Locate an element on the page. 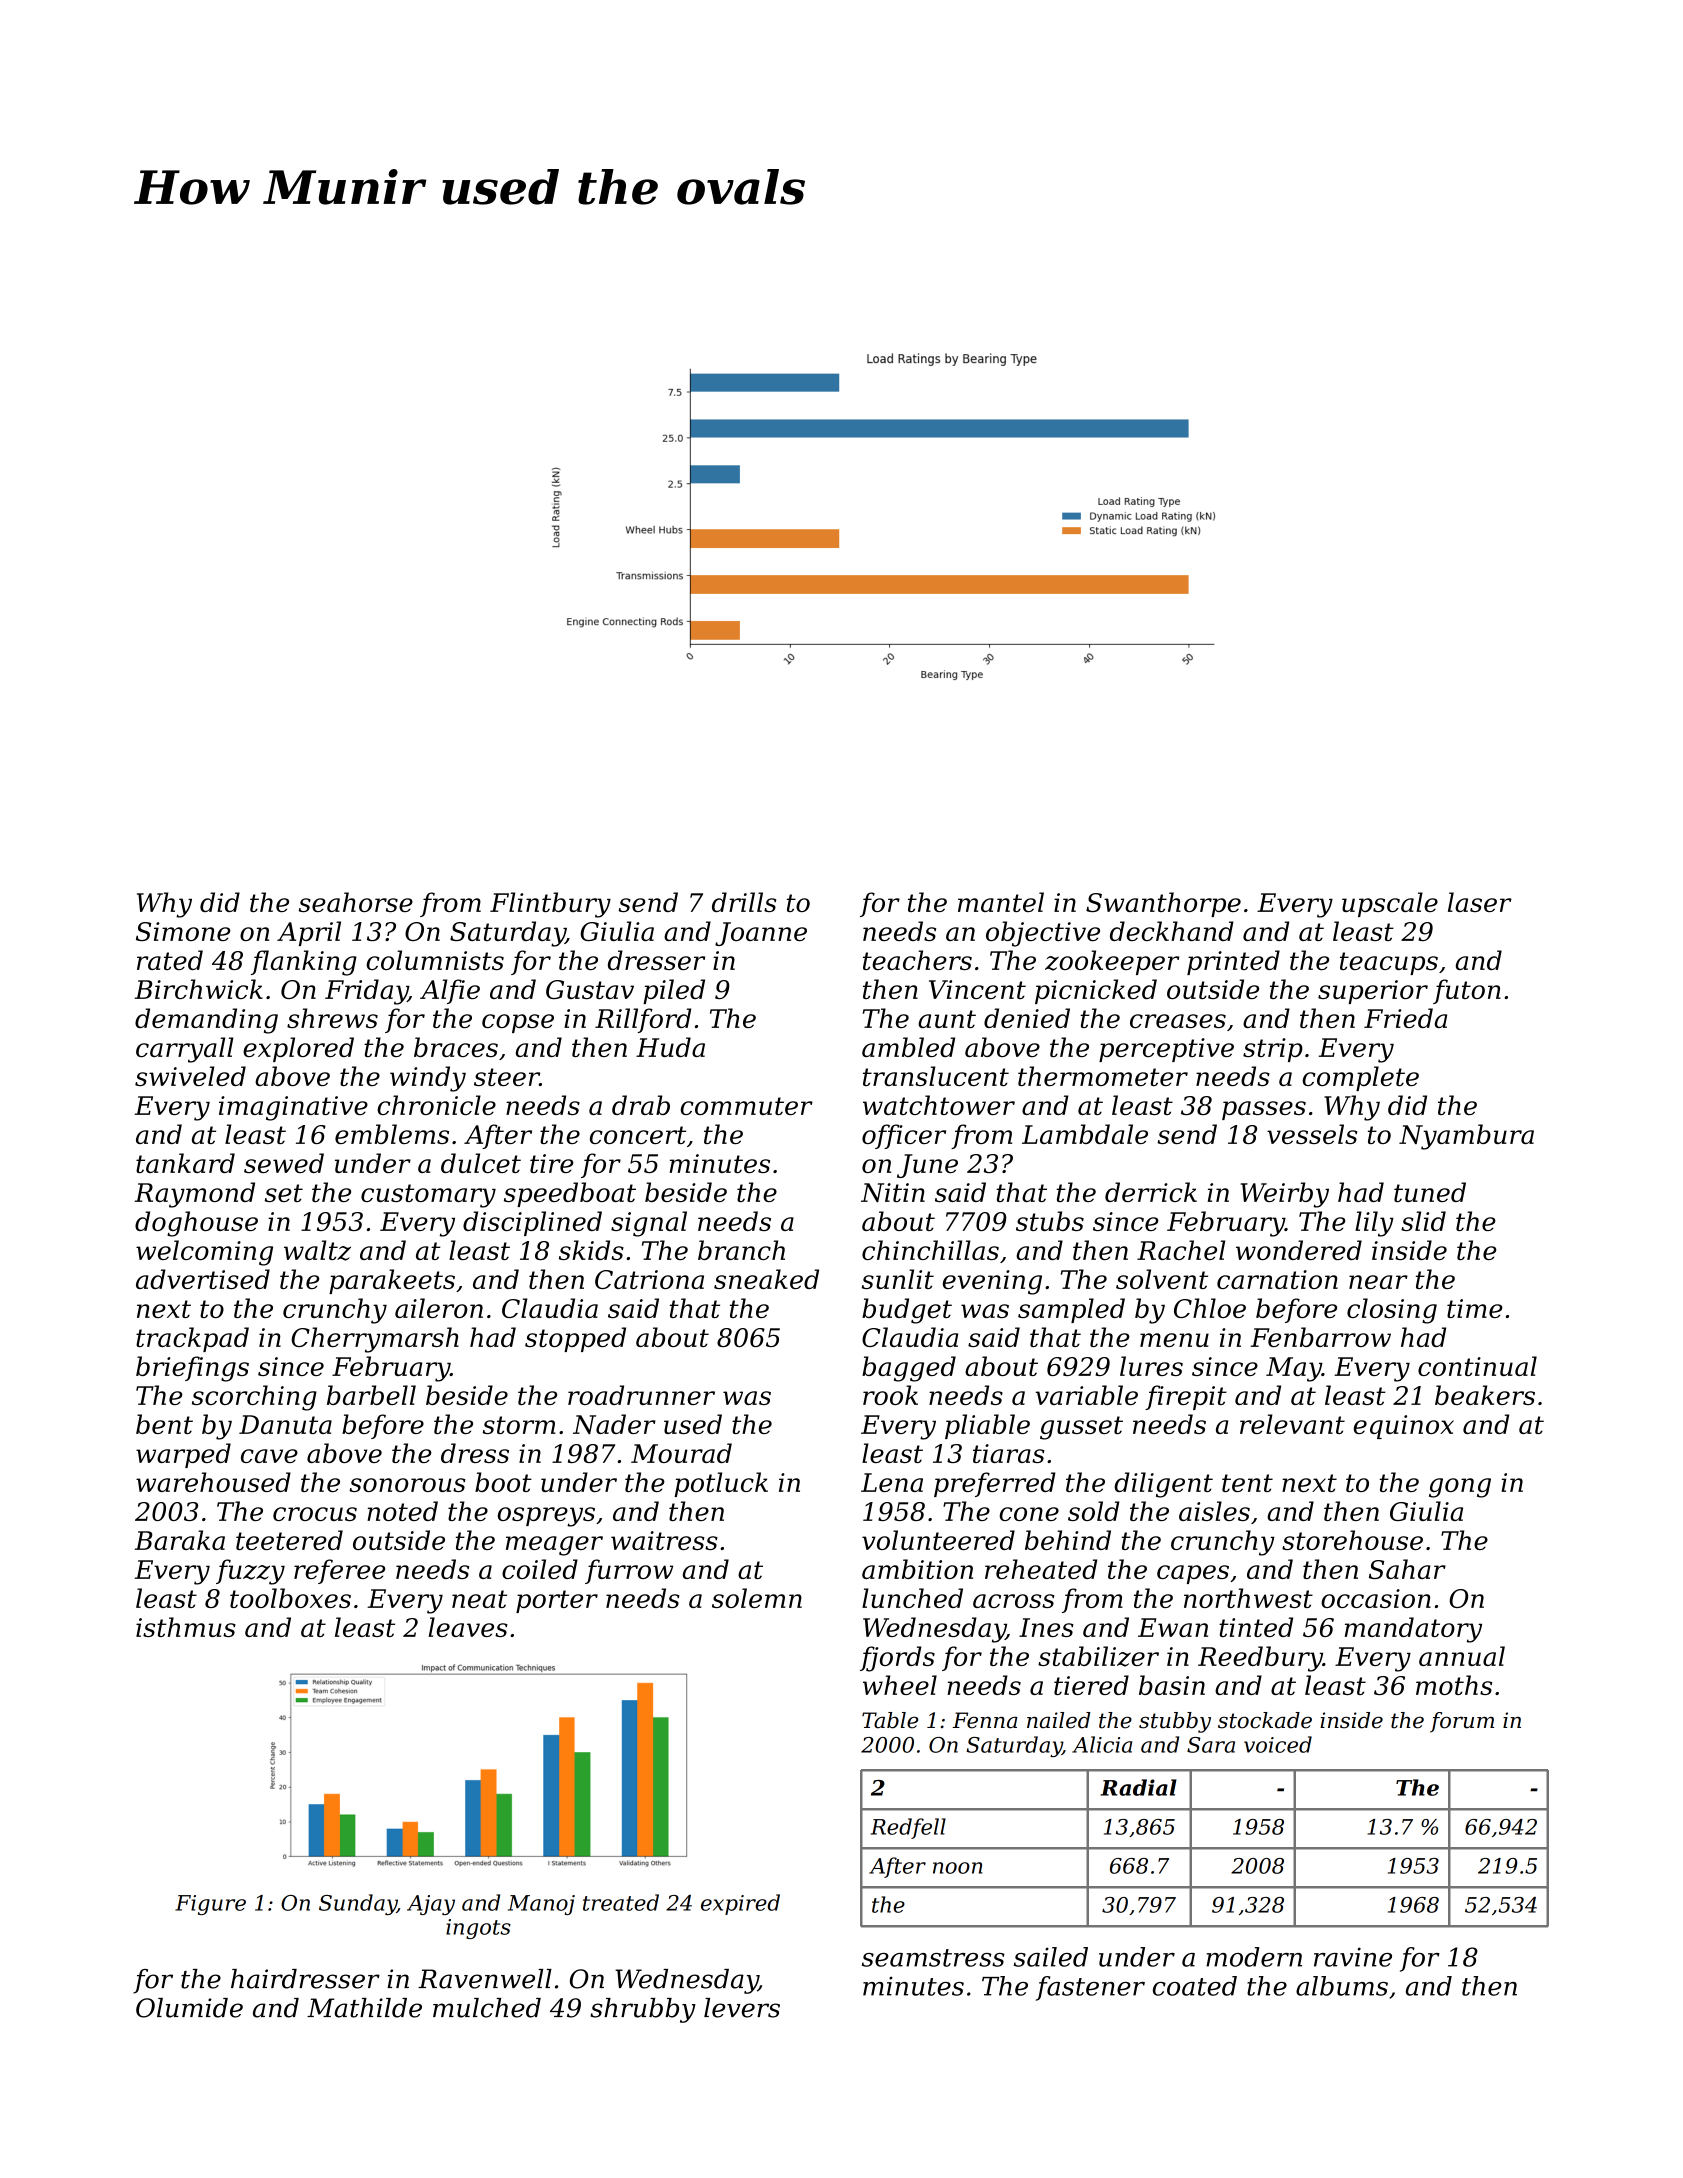 This document has height=2178, width=1683. roadrunner is located at coordinates (641, 1395).
